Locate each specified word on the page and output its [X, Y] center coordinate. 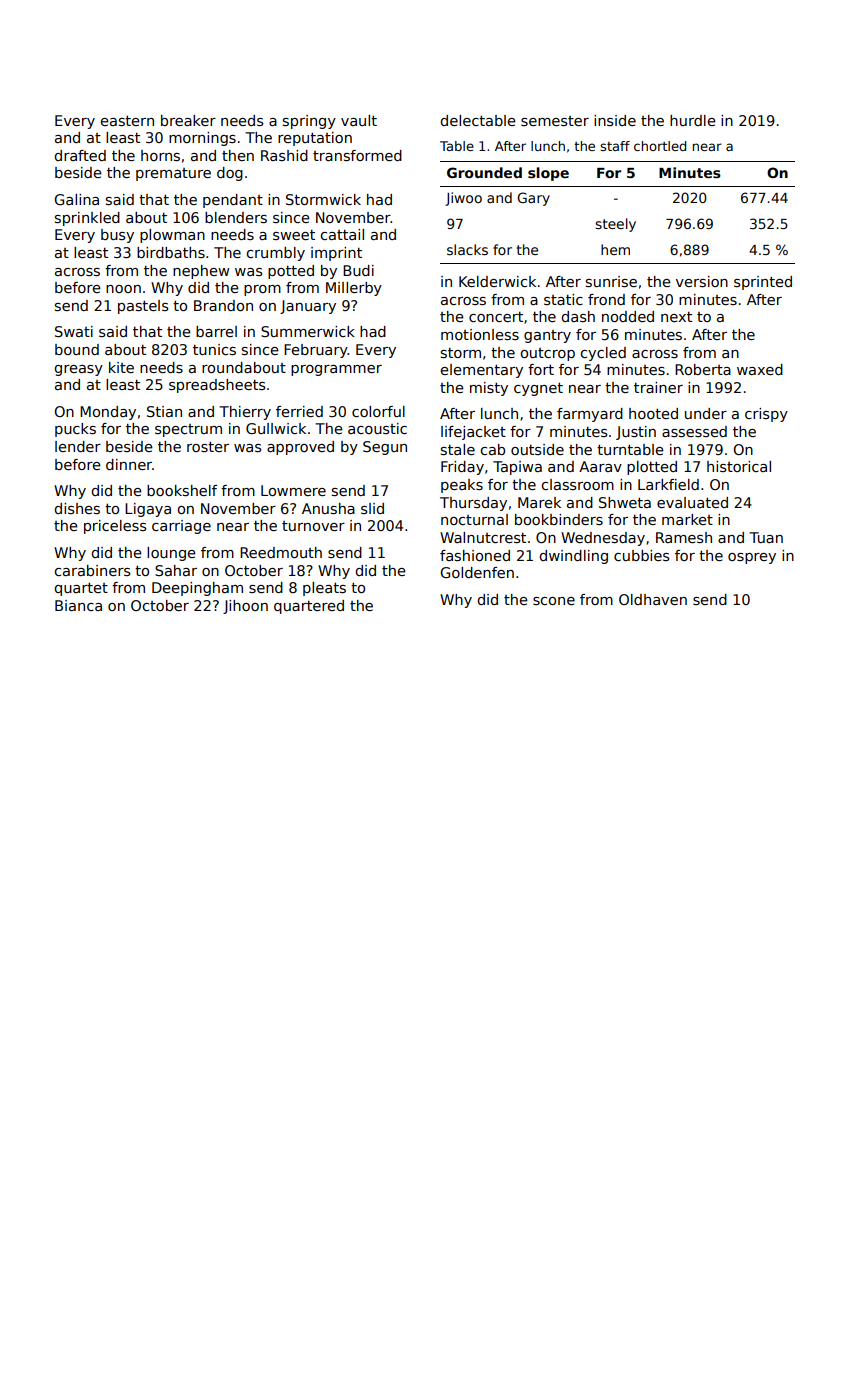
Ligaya [148, 510]
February [316, 351]
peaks [462, 486]
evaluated [692, 502]
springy [309, 122]
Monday [108, 413]
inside [615, 120]
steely [615, 225]
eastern [127, 121]
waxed [760, 369]
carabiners [92, 570]
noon [123, 289]
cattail [342, 234]
